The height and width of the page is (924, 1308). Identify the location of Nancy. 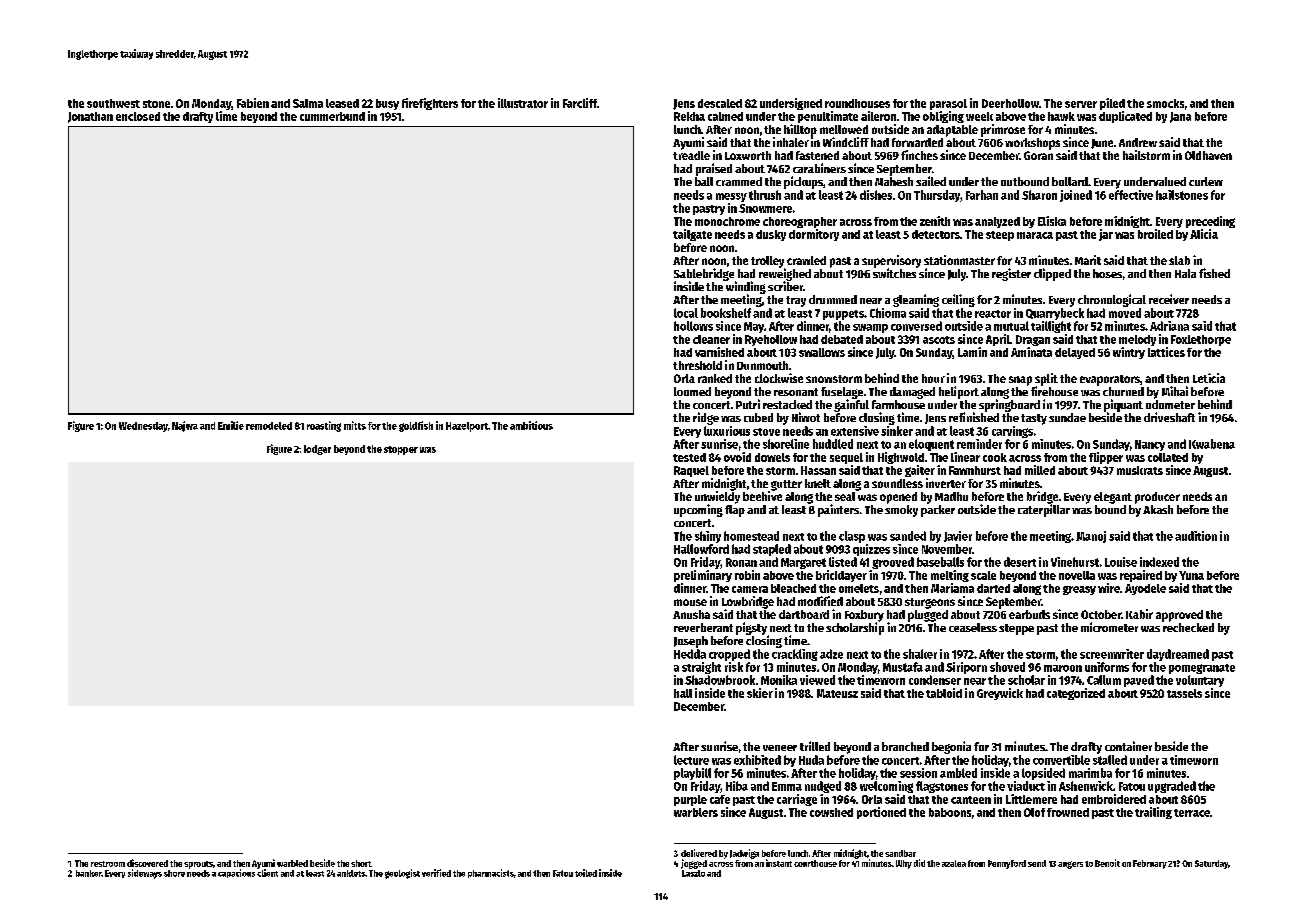
(1150, 445).
